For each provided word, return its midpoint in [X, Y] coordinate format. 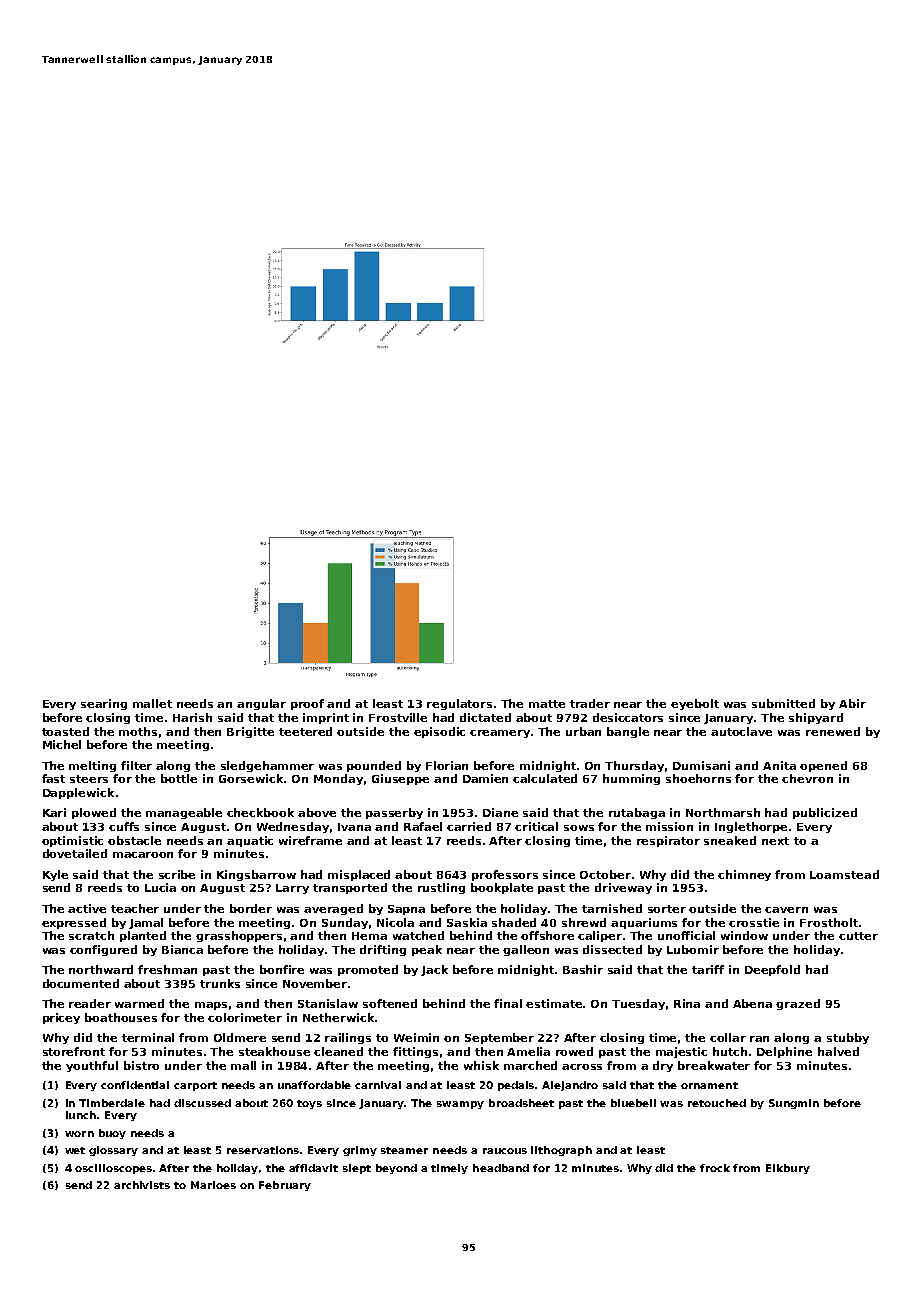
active [87, 908]
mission [669, 826]
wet [75, 1150]
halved [838, 1051]
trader [590, 703]
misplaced [359, 875]
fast [53, 778]
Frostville [398, 717]
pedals [517, 1086]
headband [501, 1168]
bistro [141, 1065]
